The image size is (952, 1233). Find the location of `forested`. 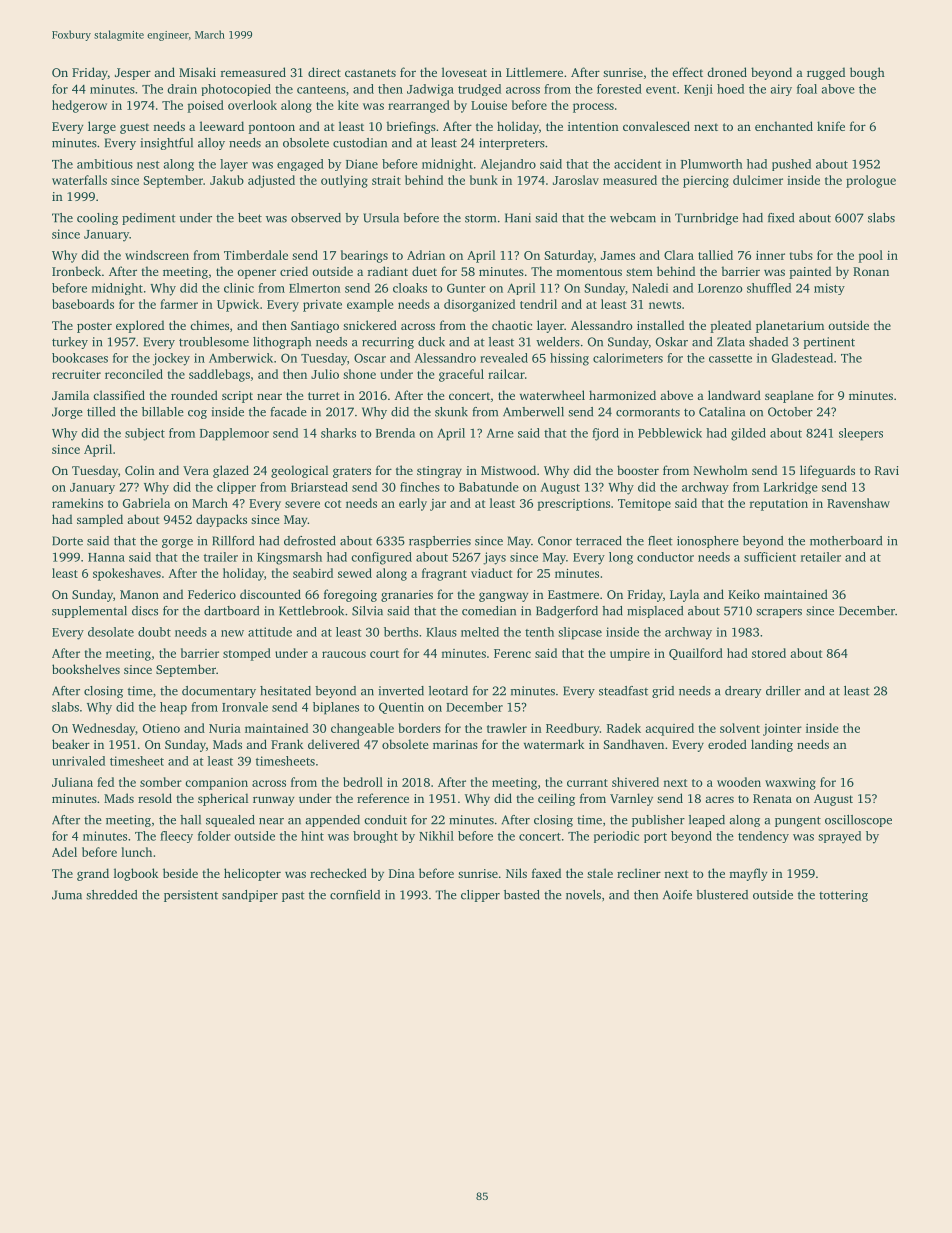

forested is located at coordinates (619, 89).
